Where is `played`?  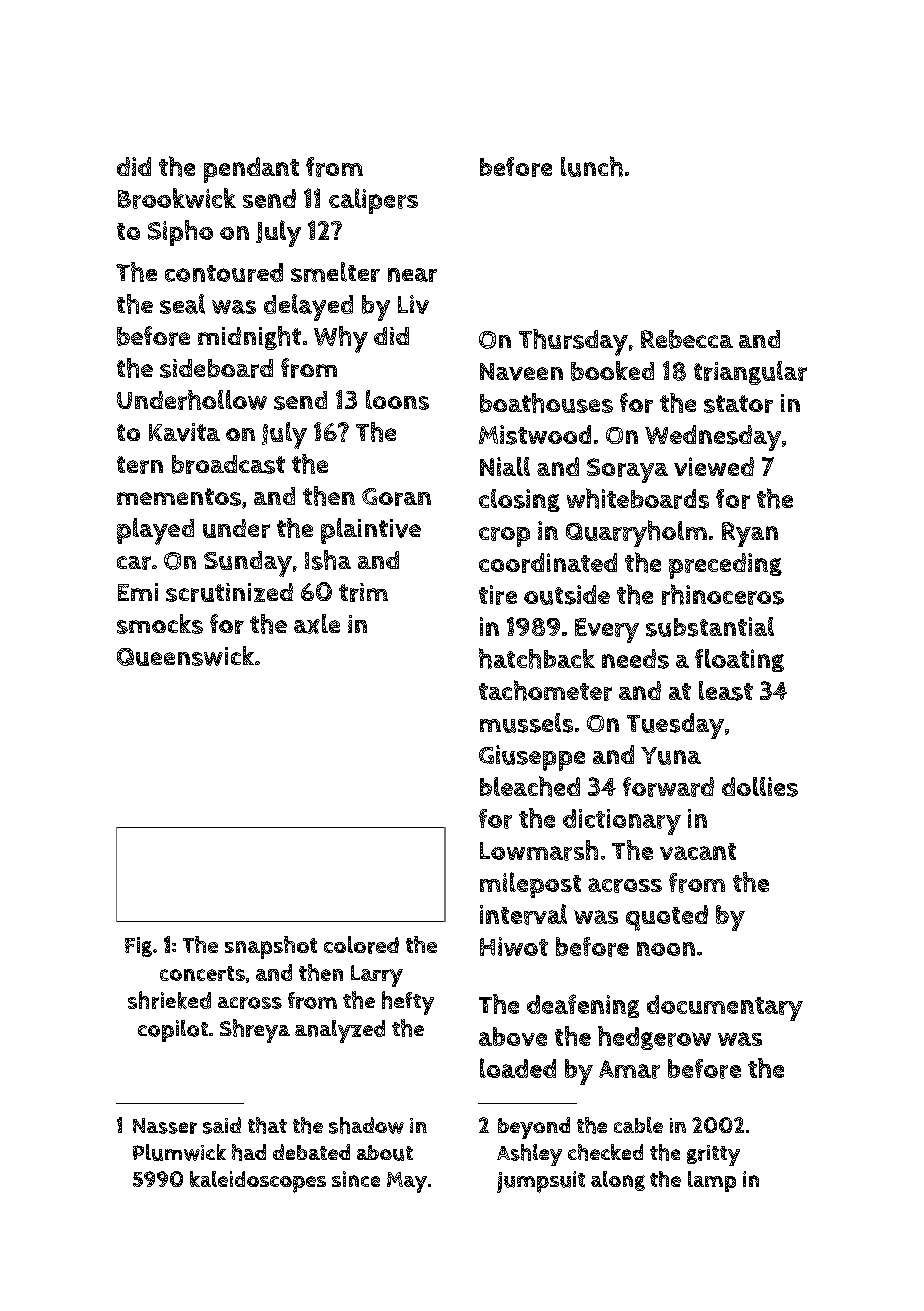 played is located at coordinates (155, 531).
